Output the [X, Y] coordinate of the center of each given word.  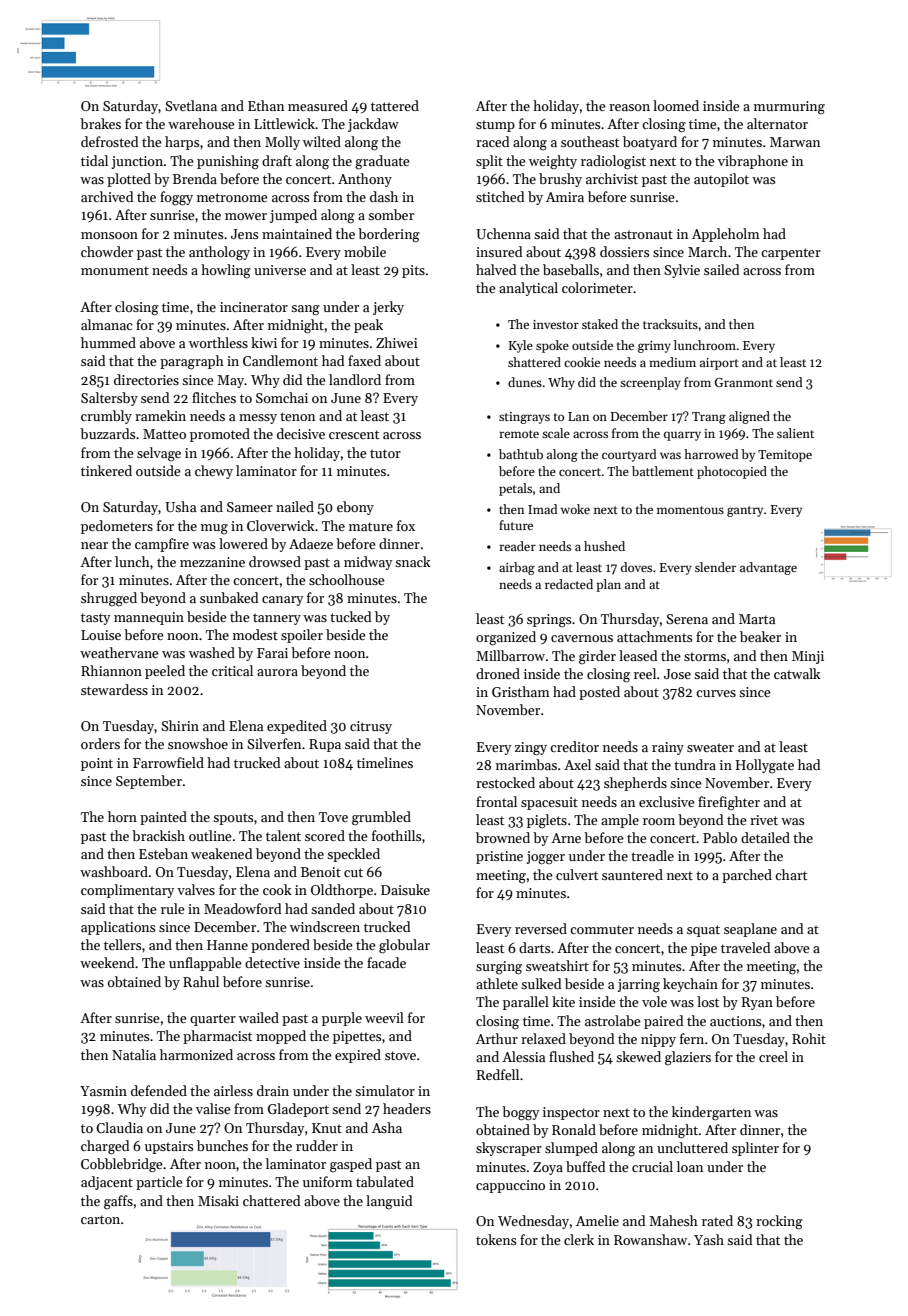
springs [549, 620]
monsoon [109, 235]
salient [795, 433]
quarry [682, 436]
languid [389, 1202]
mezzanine [212, 562]
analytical [528, 289]
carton [100, 1219]
